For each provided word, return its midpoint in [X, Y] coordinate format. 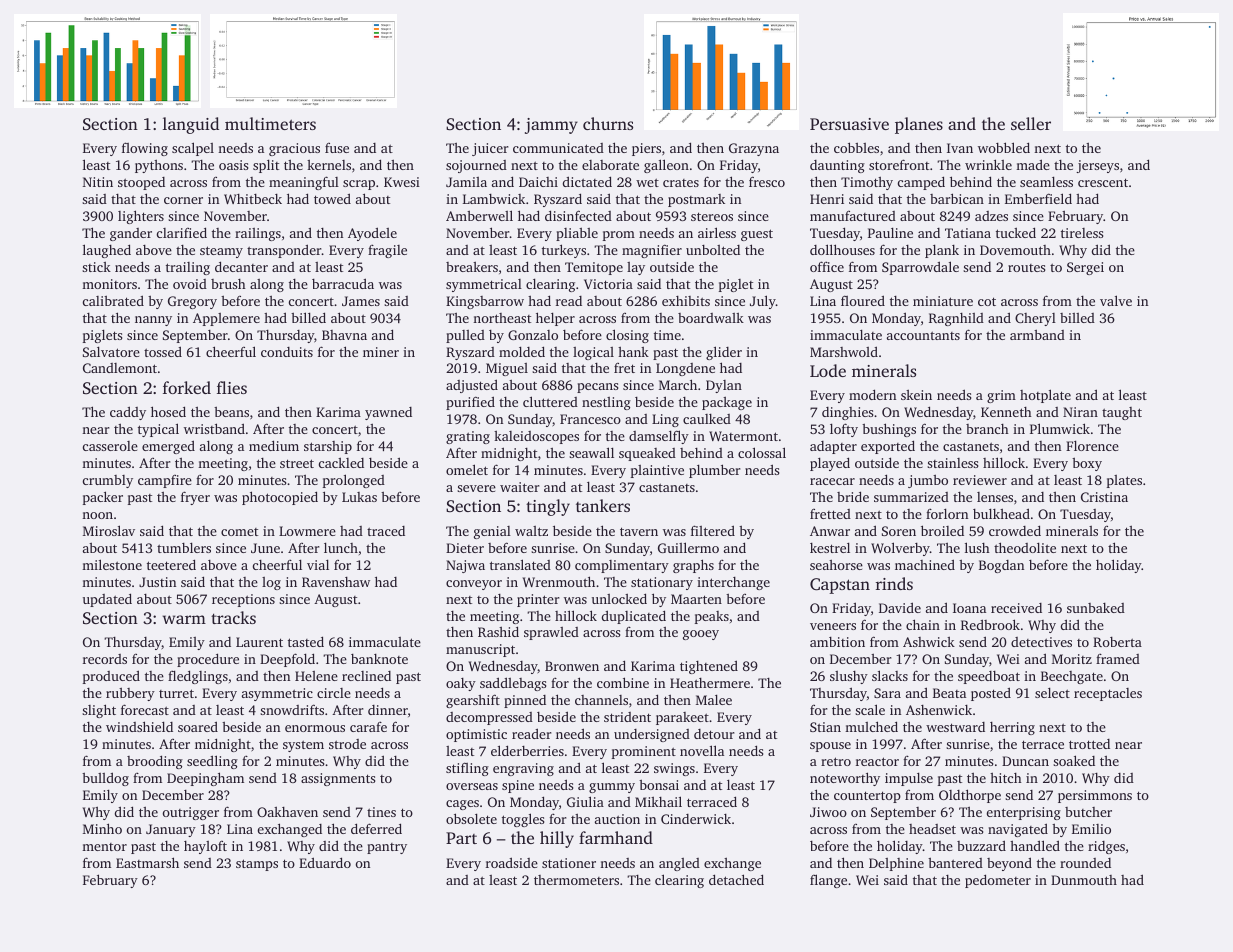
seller [1031, 123]
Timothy [867, 183]
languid [191, 125]
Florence [1092, 445]
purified [470, 403]
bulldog [105, 779]
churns [608, 123]
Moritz [1072, 659]
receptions [243, 600]
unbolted [713, 250]
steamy [221, 252]
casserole [110, 446]
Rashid [498, 631]
